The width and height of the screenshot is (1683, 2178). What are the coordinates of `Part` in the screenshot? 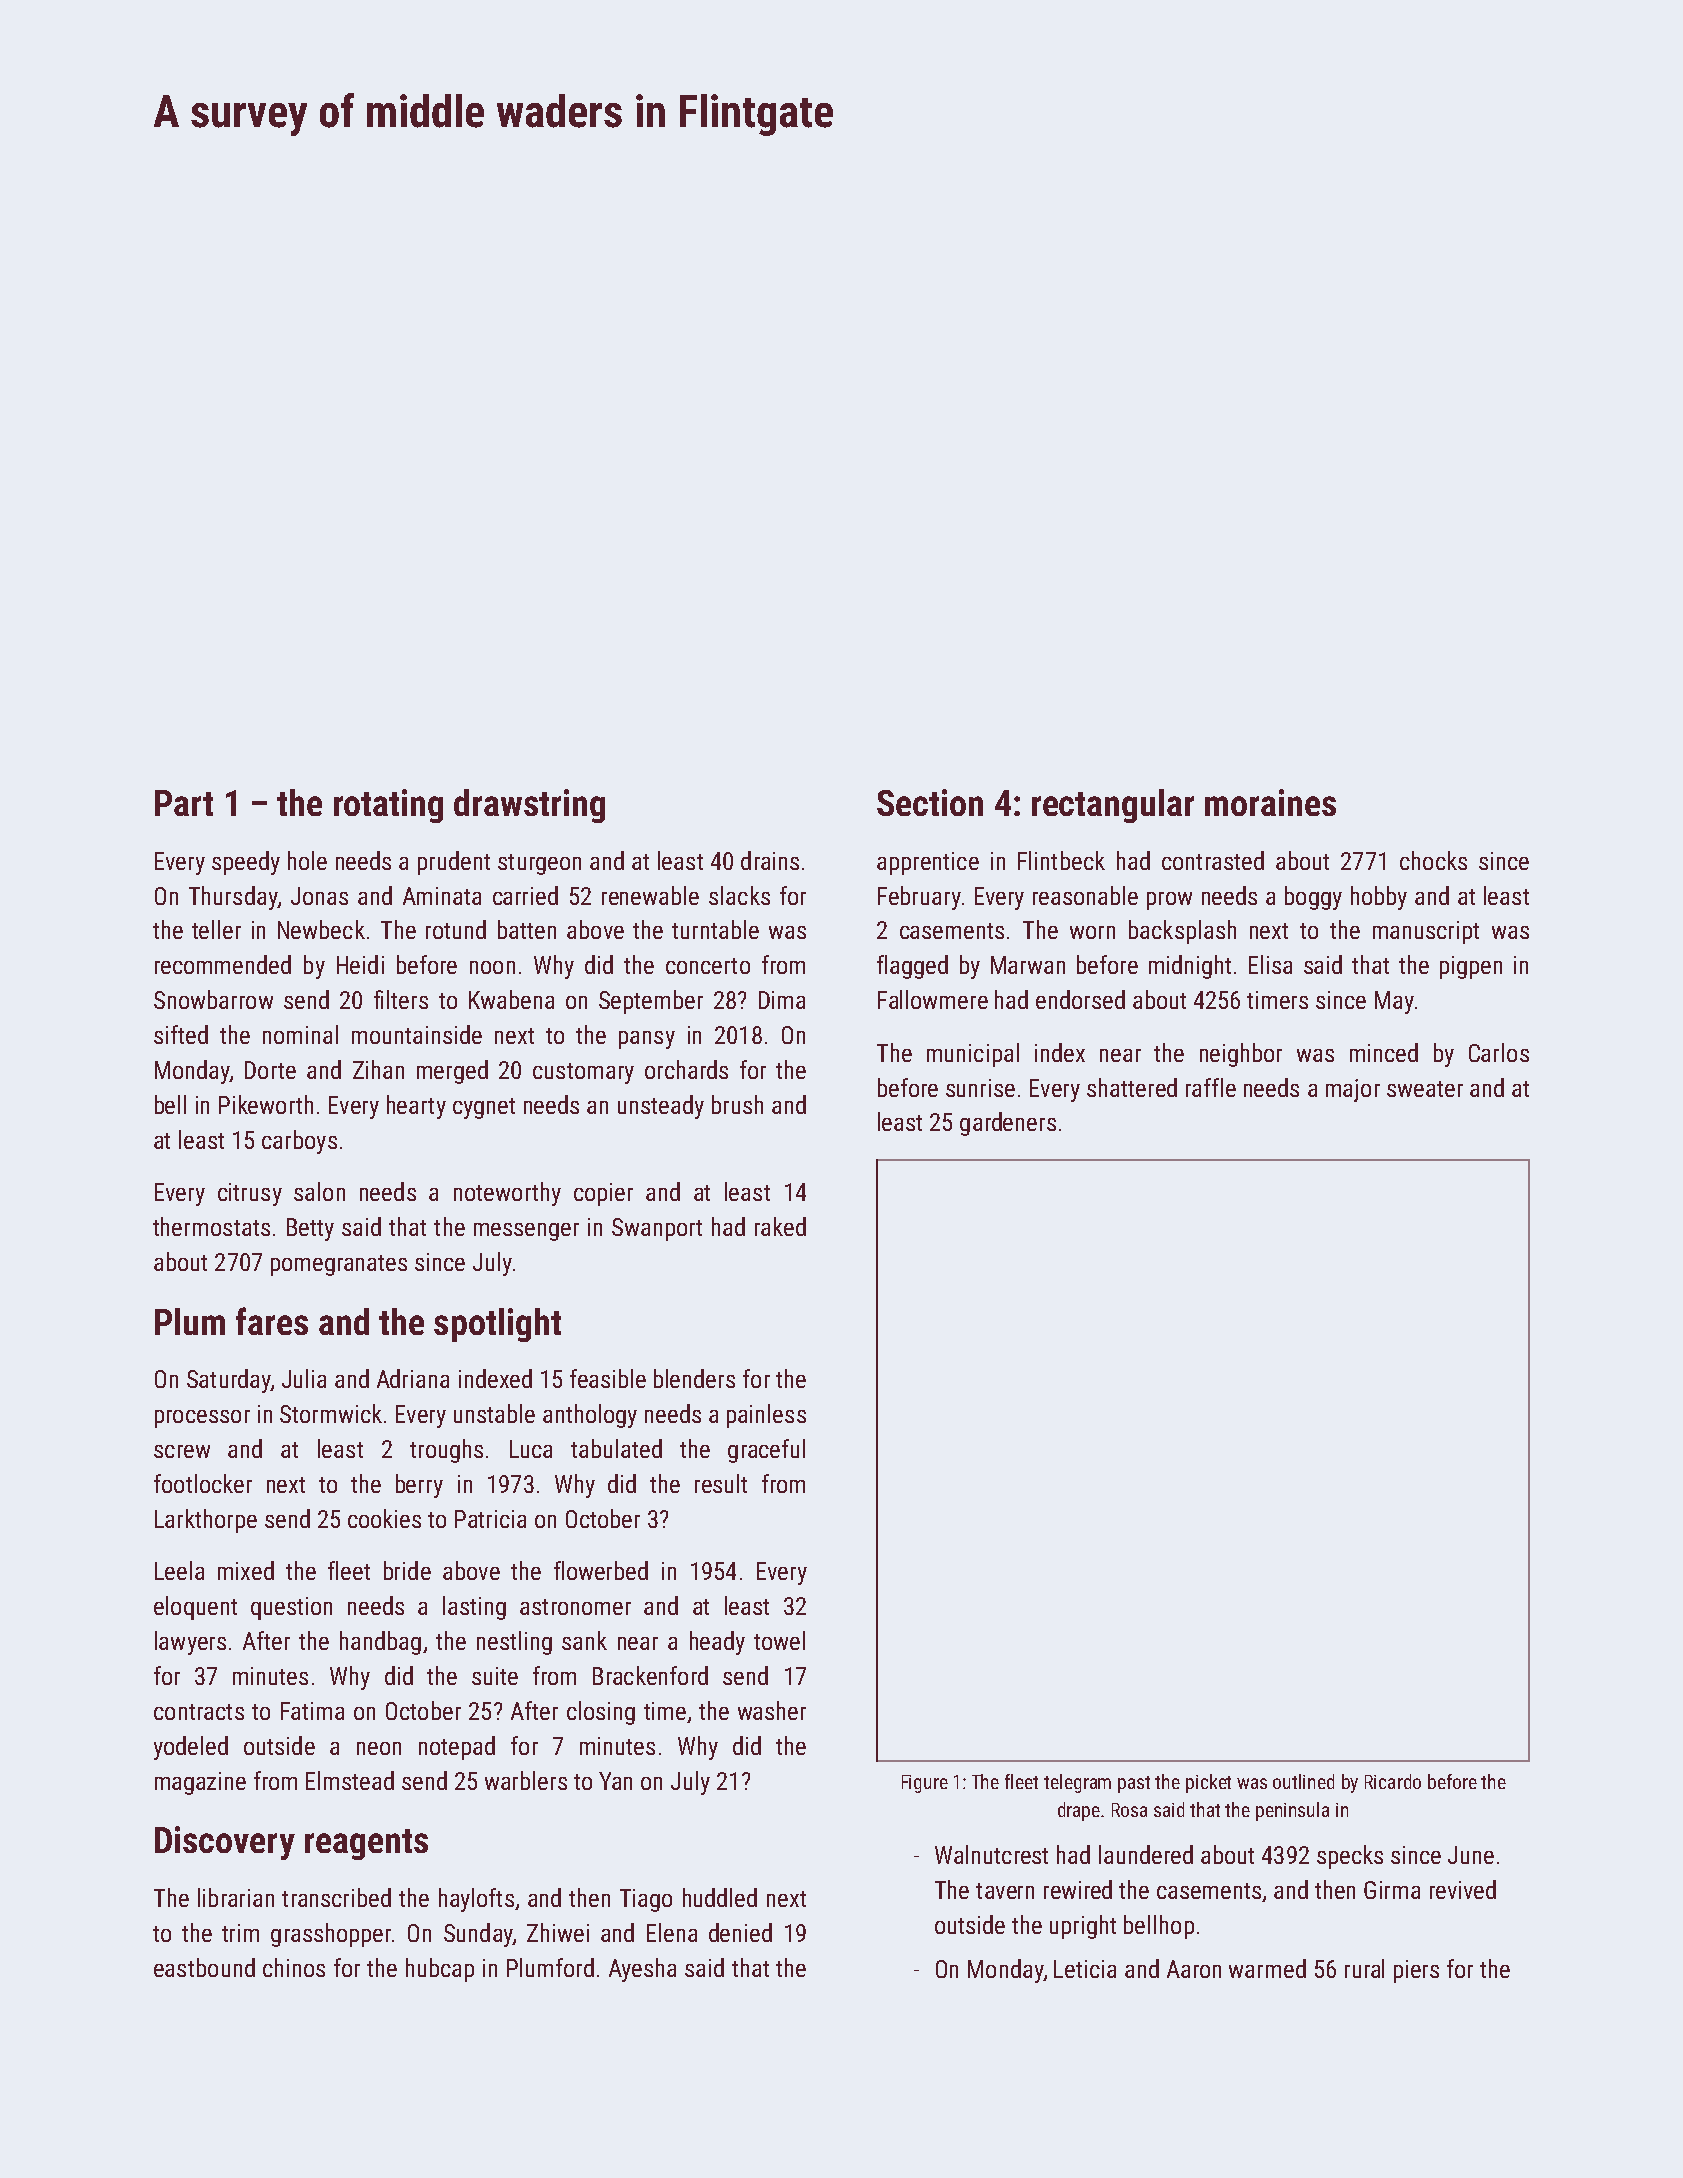 It's located at (184, 803).
